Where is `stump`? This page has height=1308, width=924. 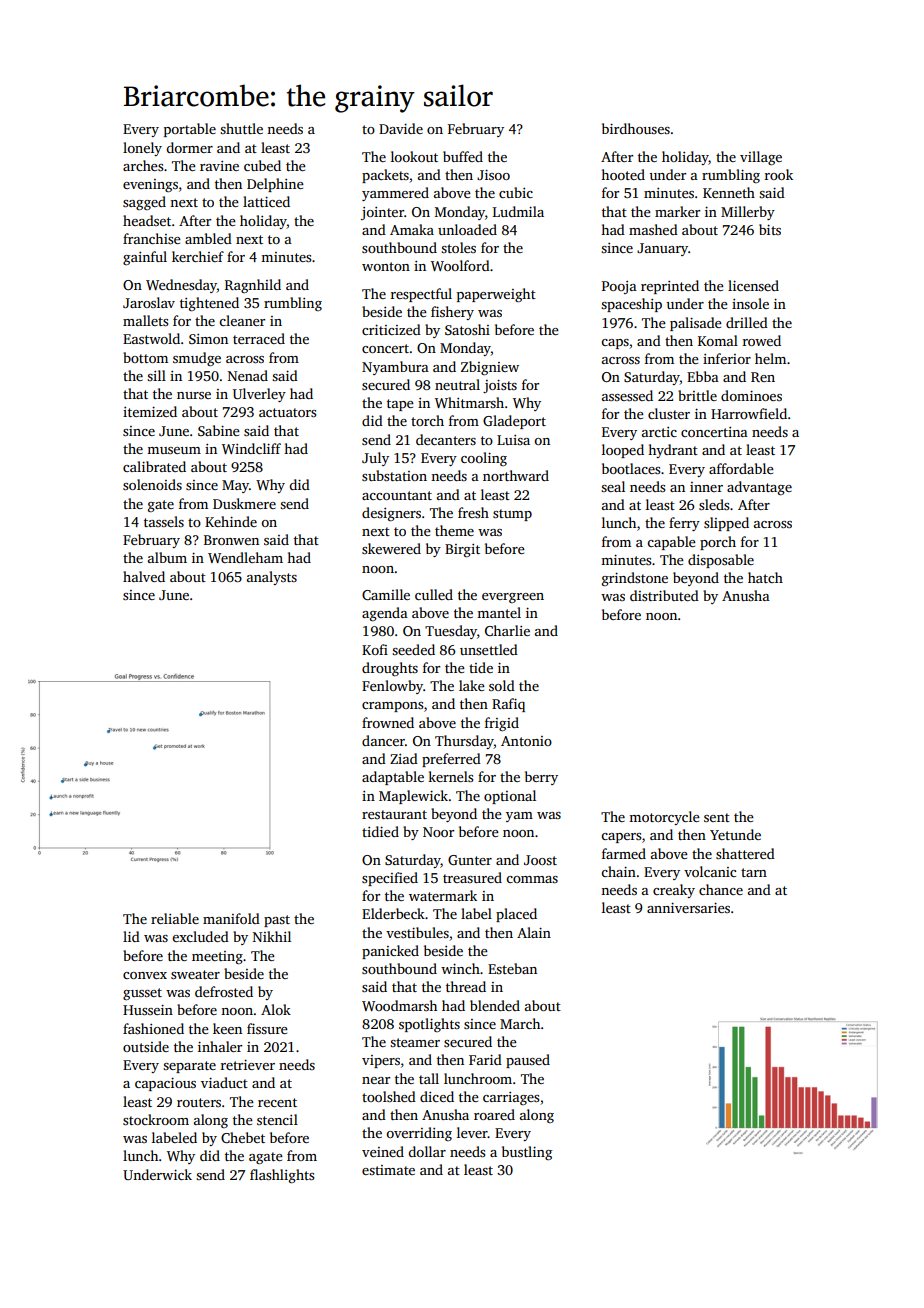 stump is located at coordinates (512, 515).
